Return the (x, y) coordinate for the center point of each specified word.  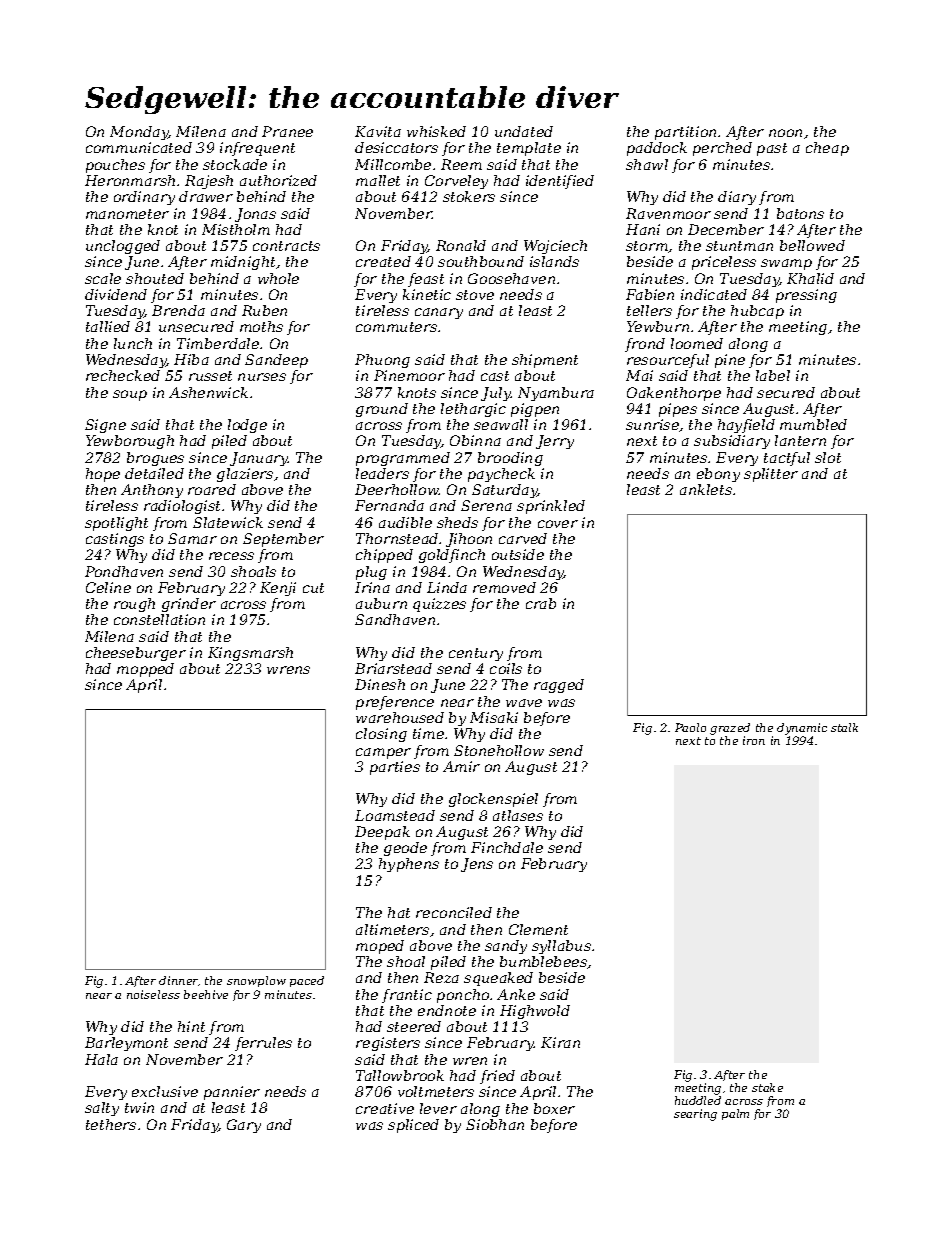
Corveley (456, 182)
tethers (111, 1124)
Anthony (152, 491)
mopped (145, 670)
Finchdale (507, 847)
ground (382, 410)
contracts (286, 246)
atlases (518, 815)
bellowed (812, 245)
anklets (706, 489)
